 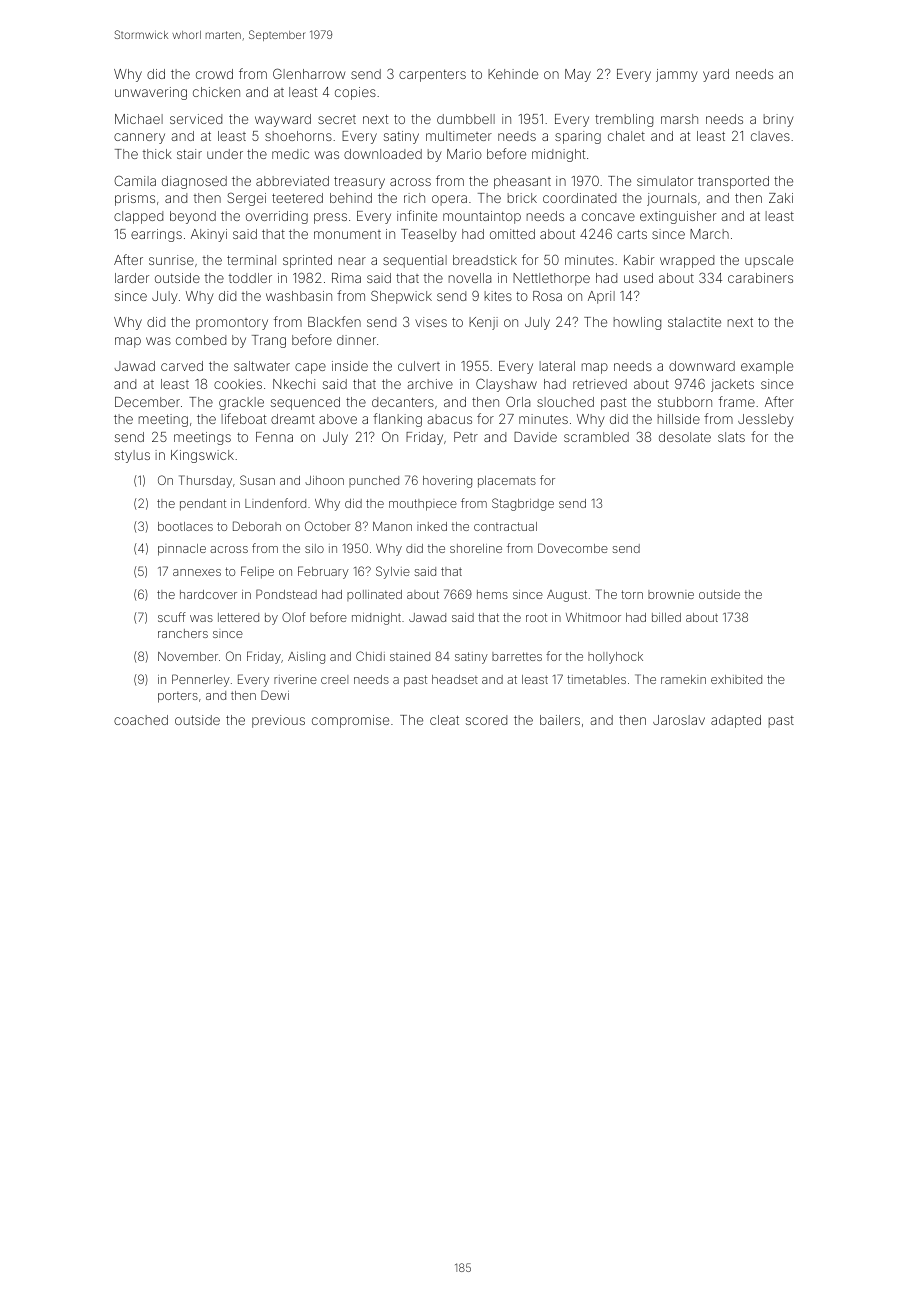 What do you see at coordinates (507, 482) in the document?
I see `placemats` at bounding box center [507, 482].
